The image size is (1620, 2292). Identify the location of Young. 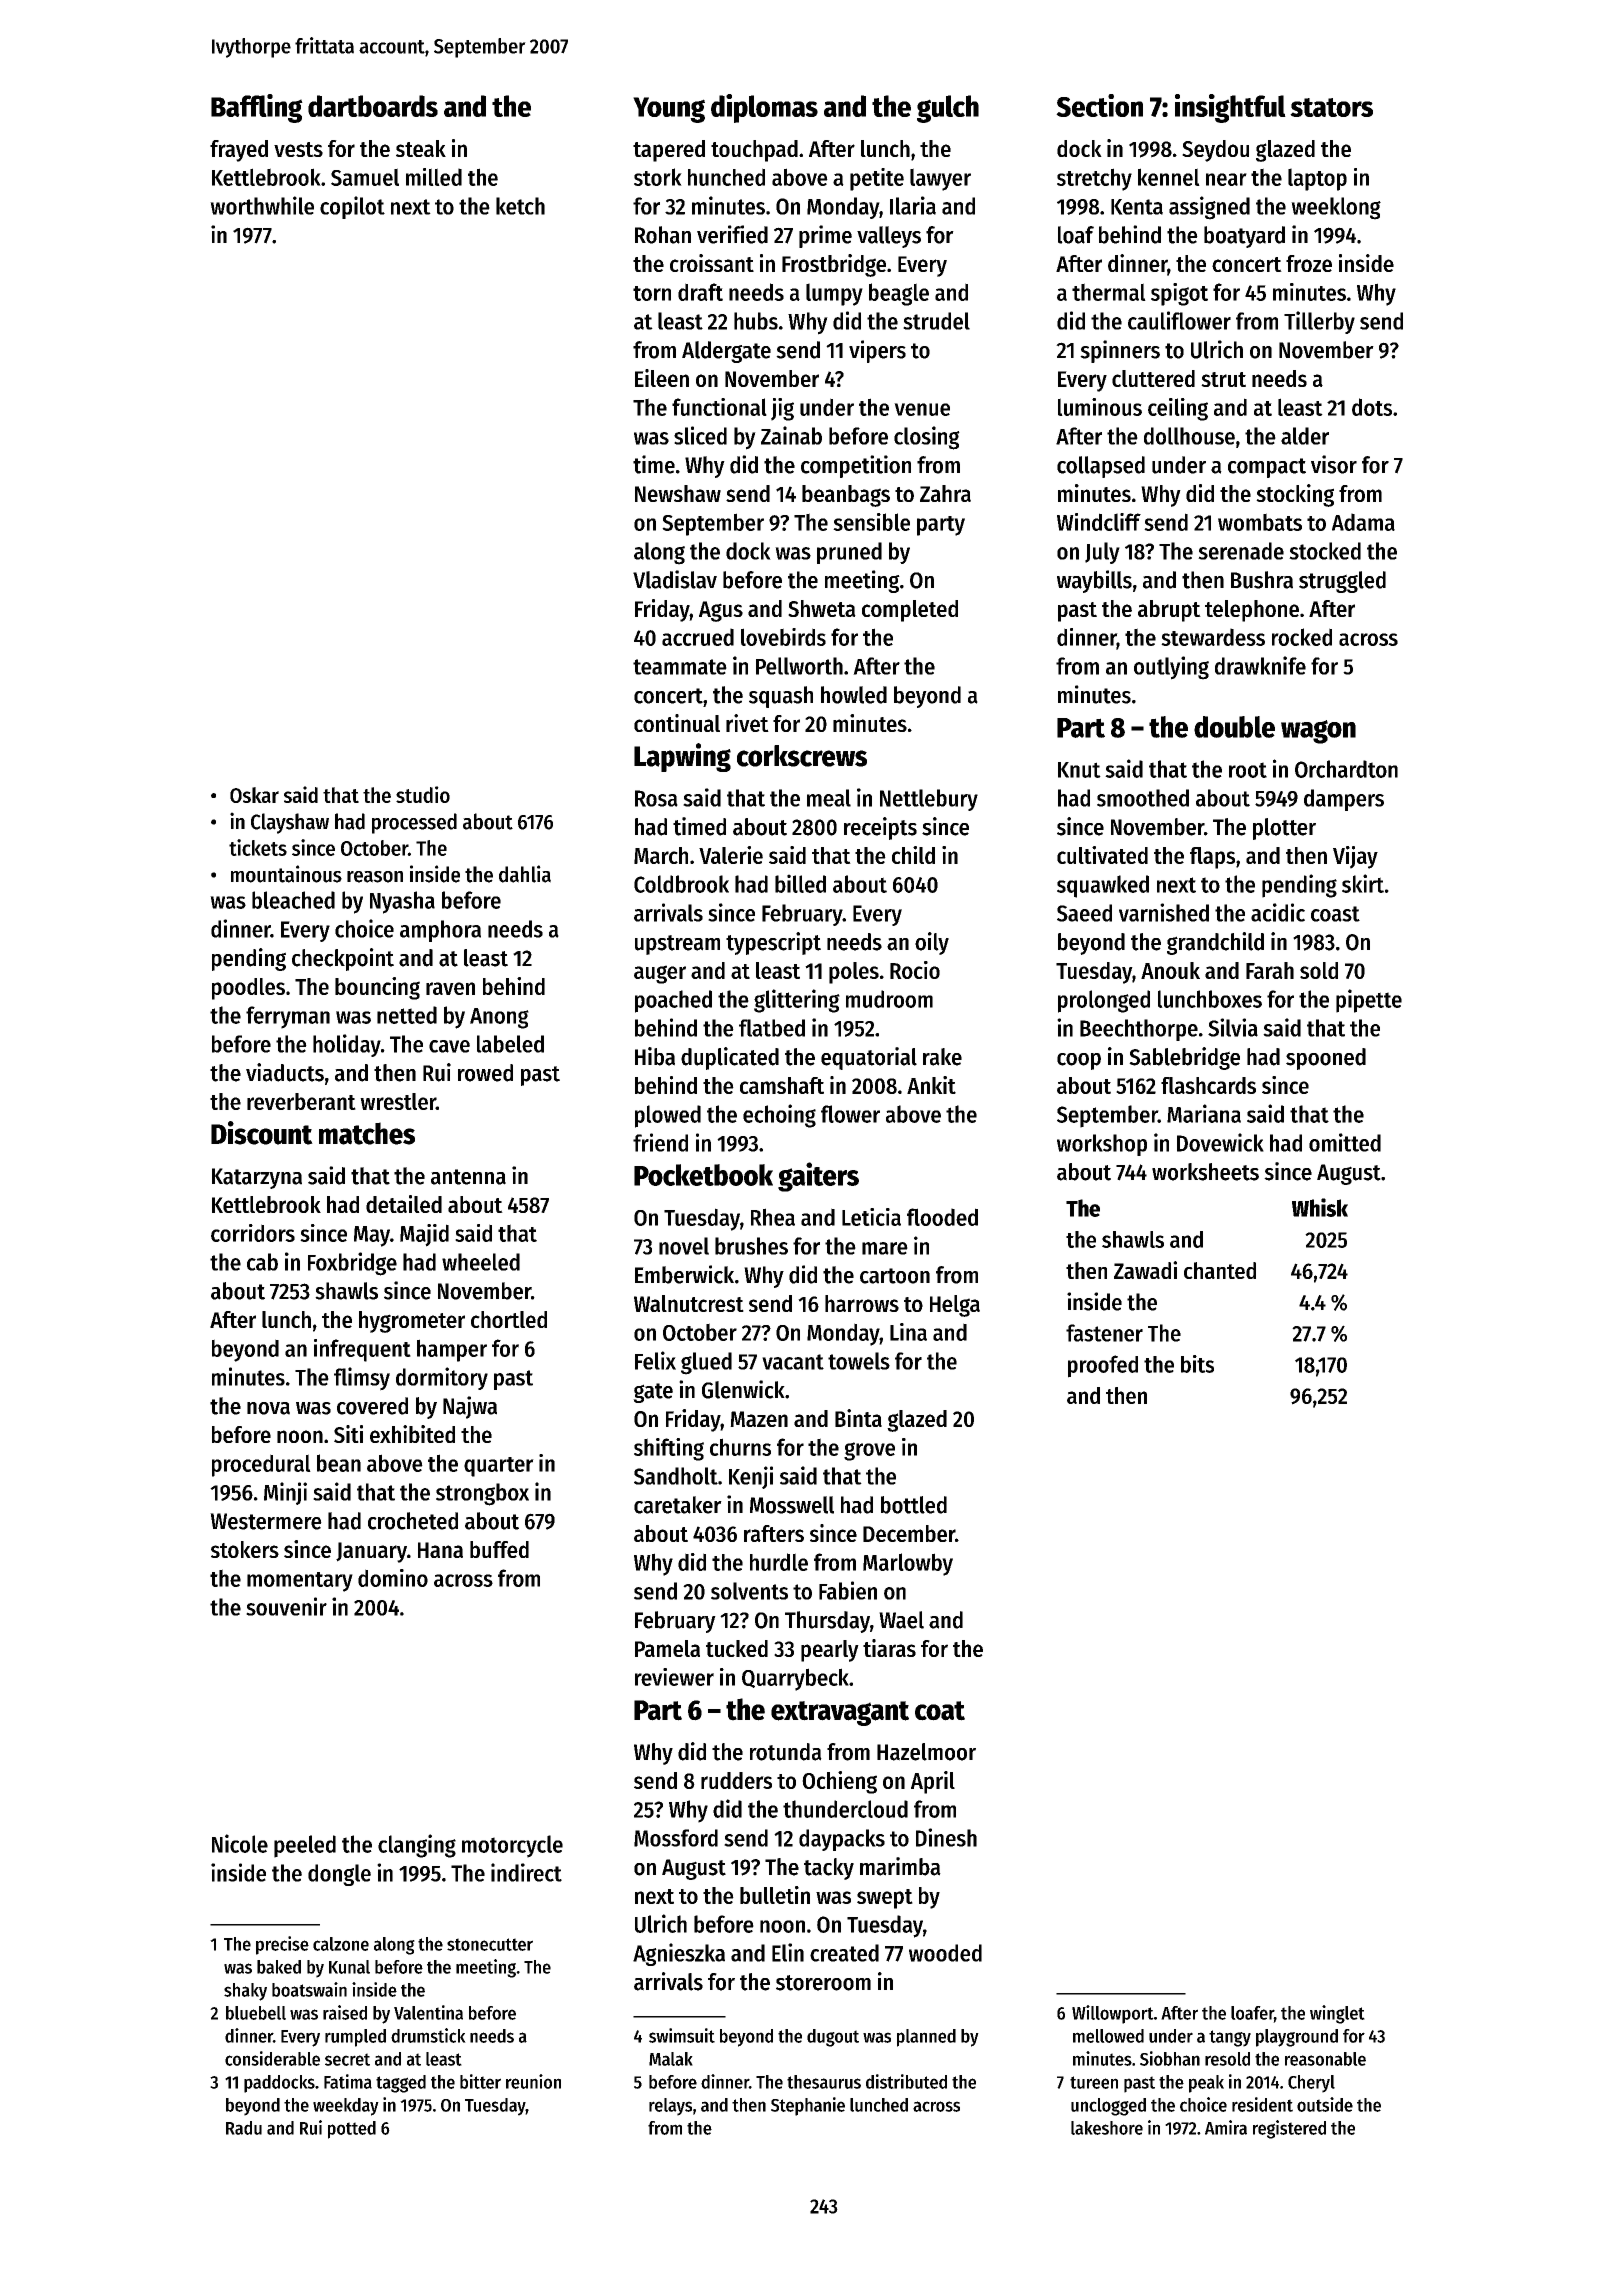
(669, 110).
